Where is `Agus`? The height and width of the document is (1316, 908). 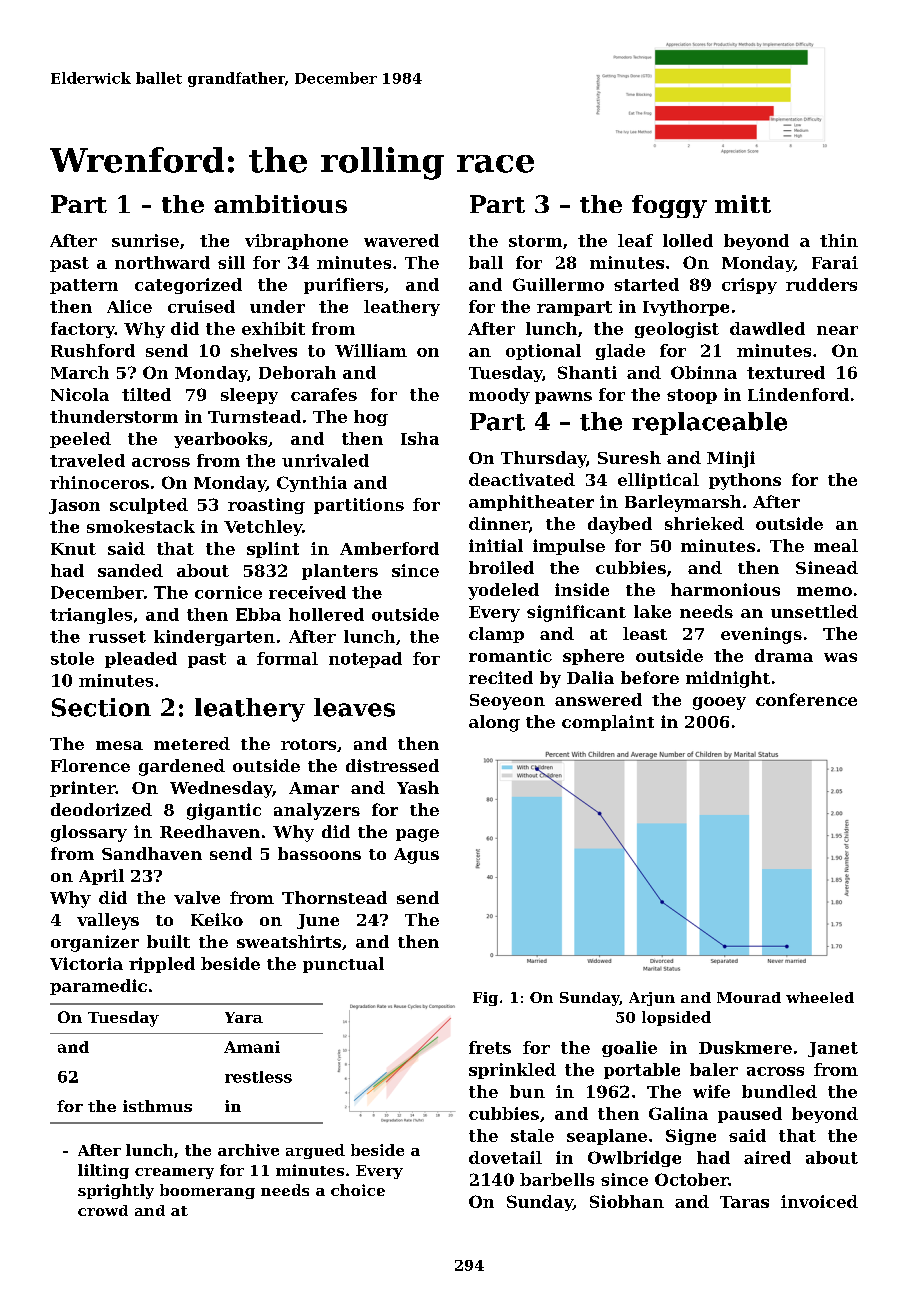
Agus is located at coordinates (416, 856).
